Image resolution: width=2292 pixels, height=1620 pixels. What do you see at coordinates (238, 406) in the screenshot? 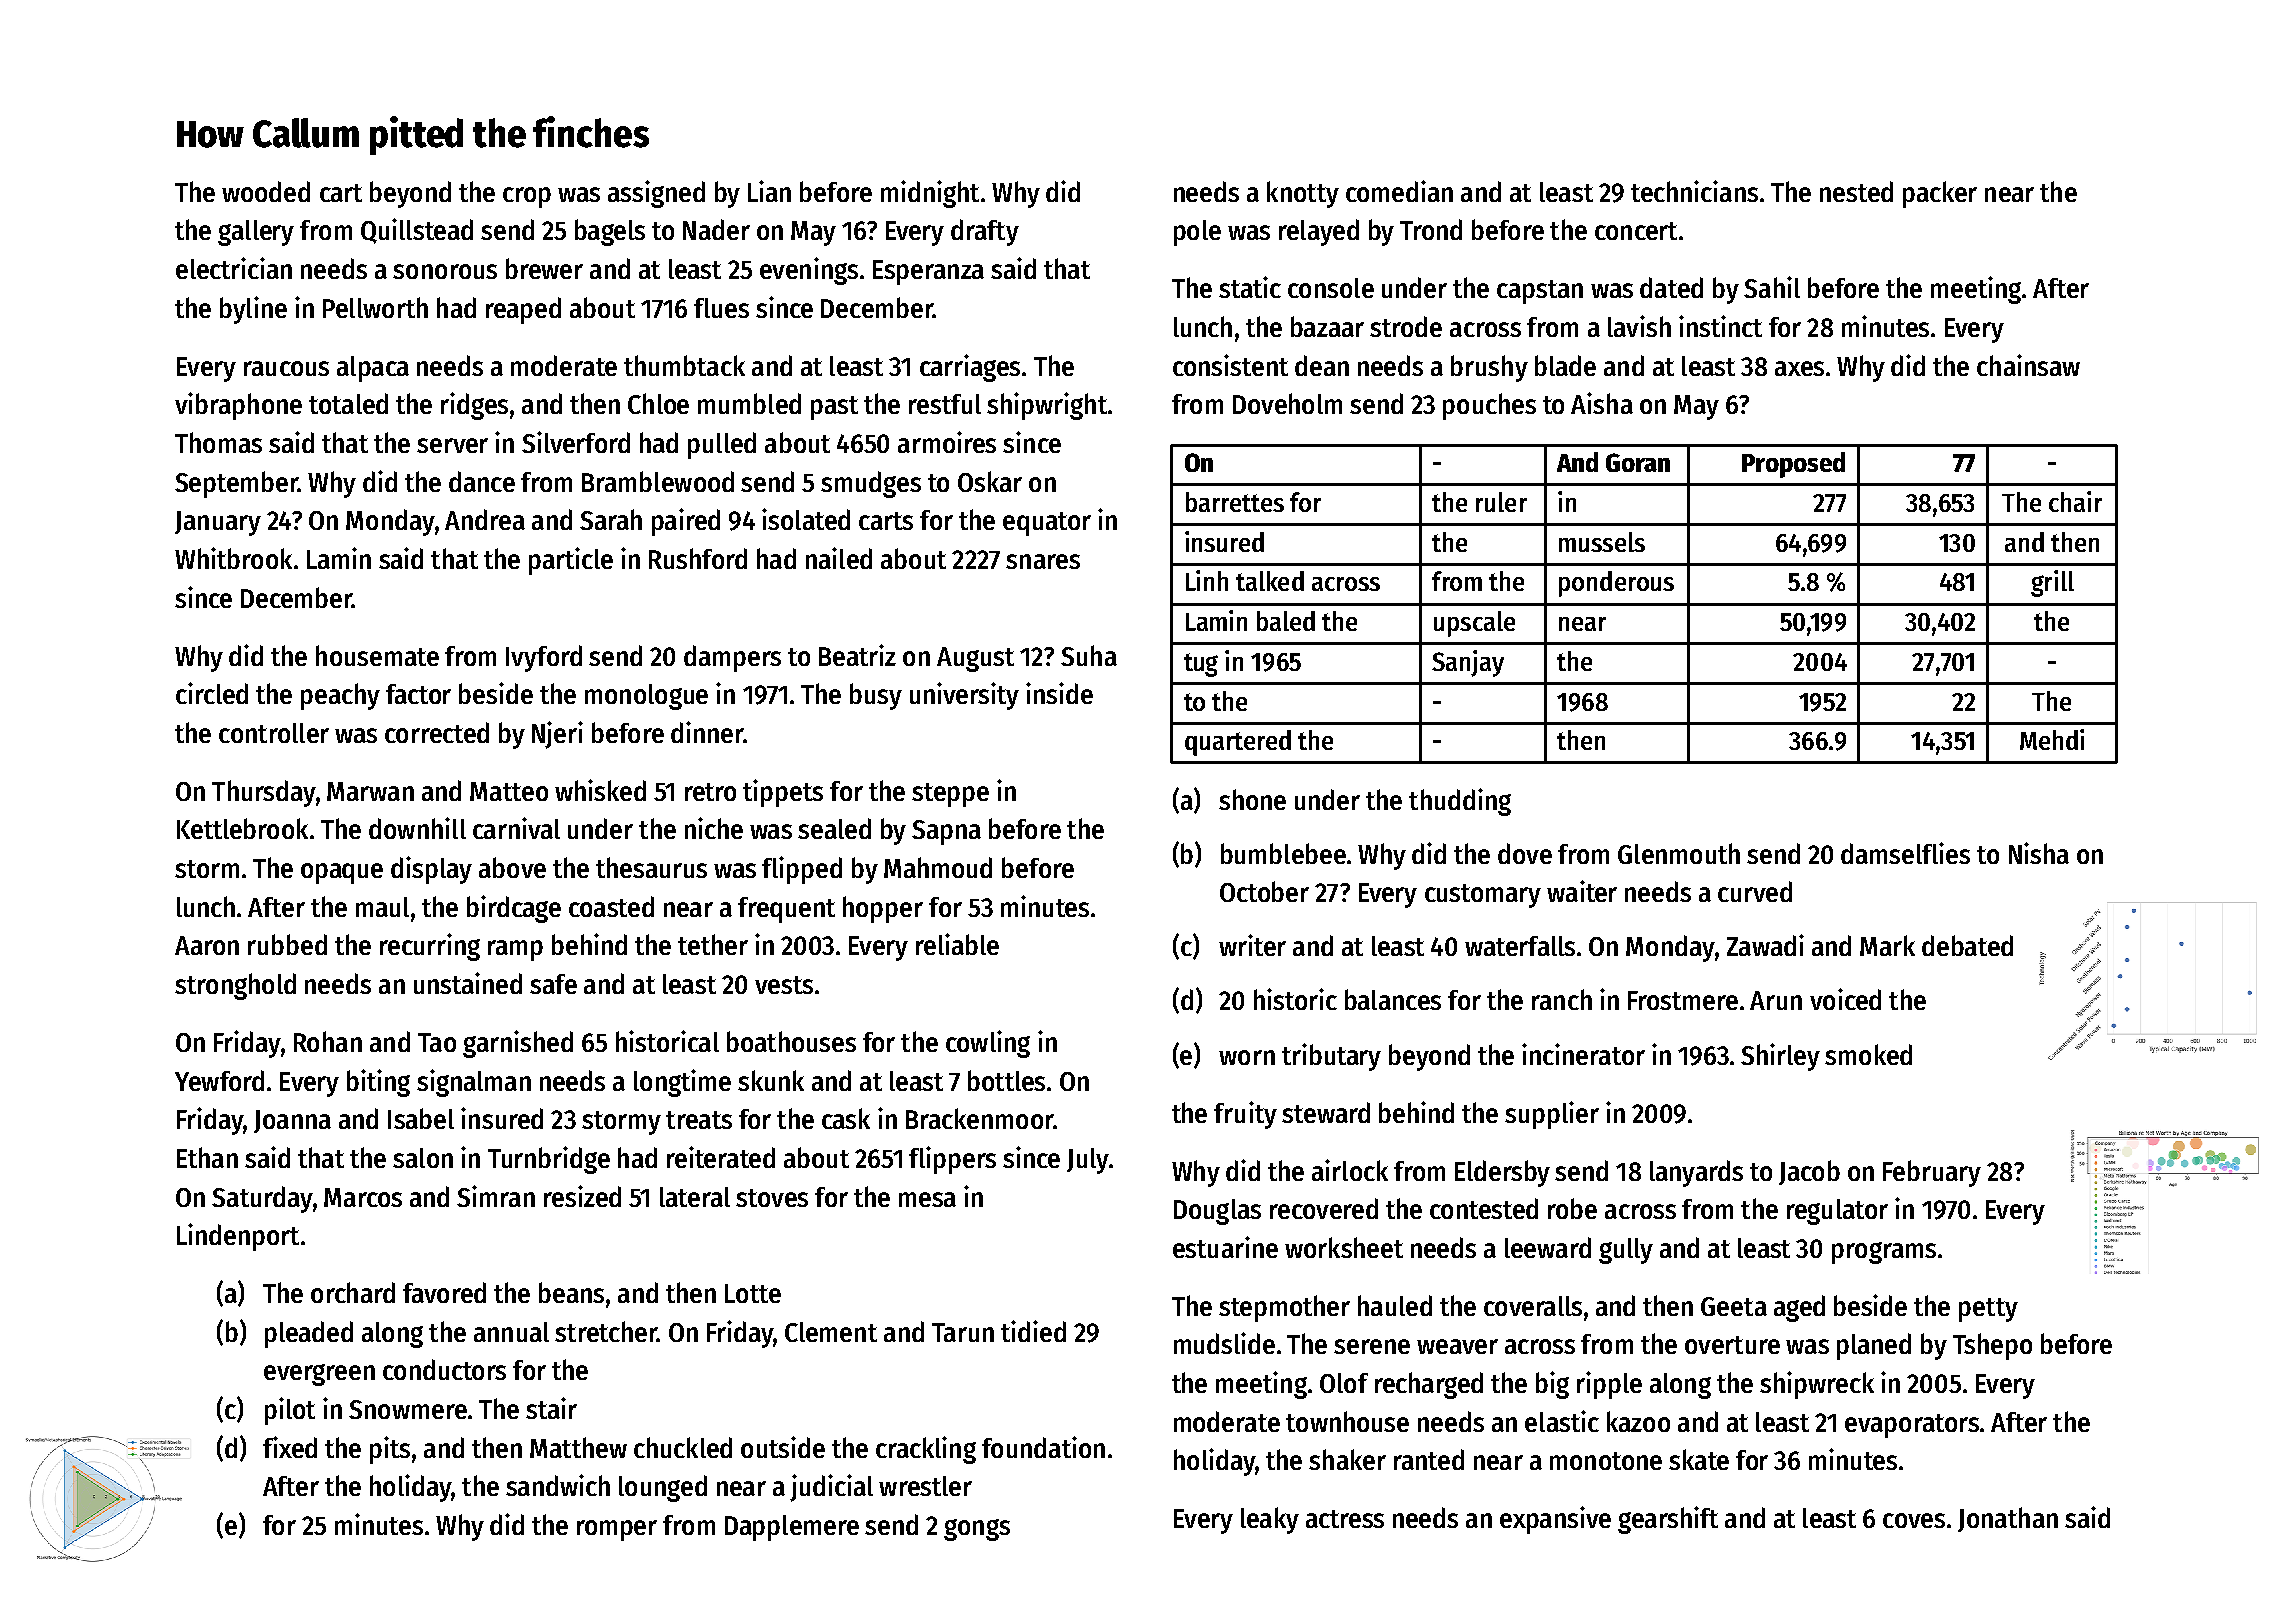
I see `vibraphone` at bounding box center [238, 406].
